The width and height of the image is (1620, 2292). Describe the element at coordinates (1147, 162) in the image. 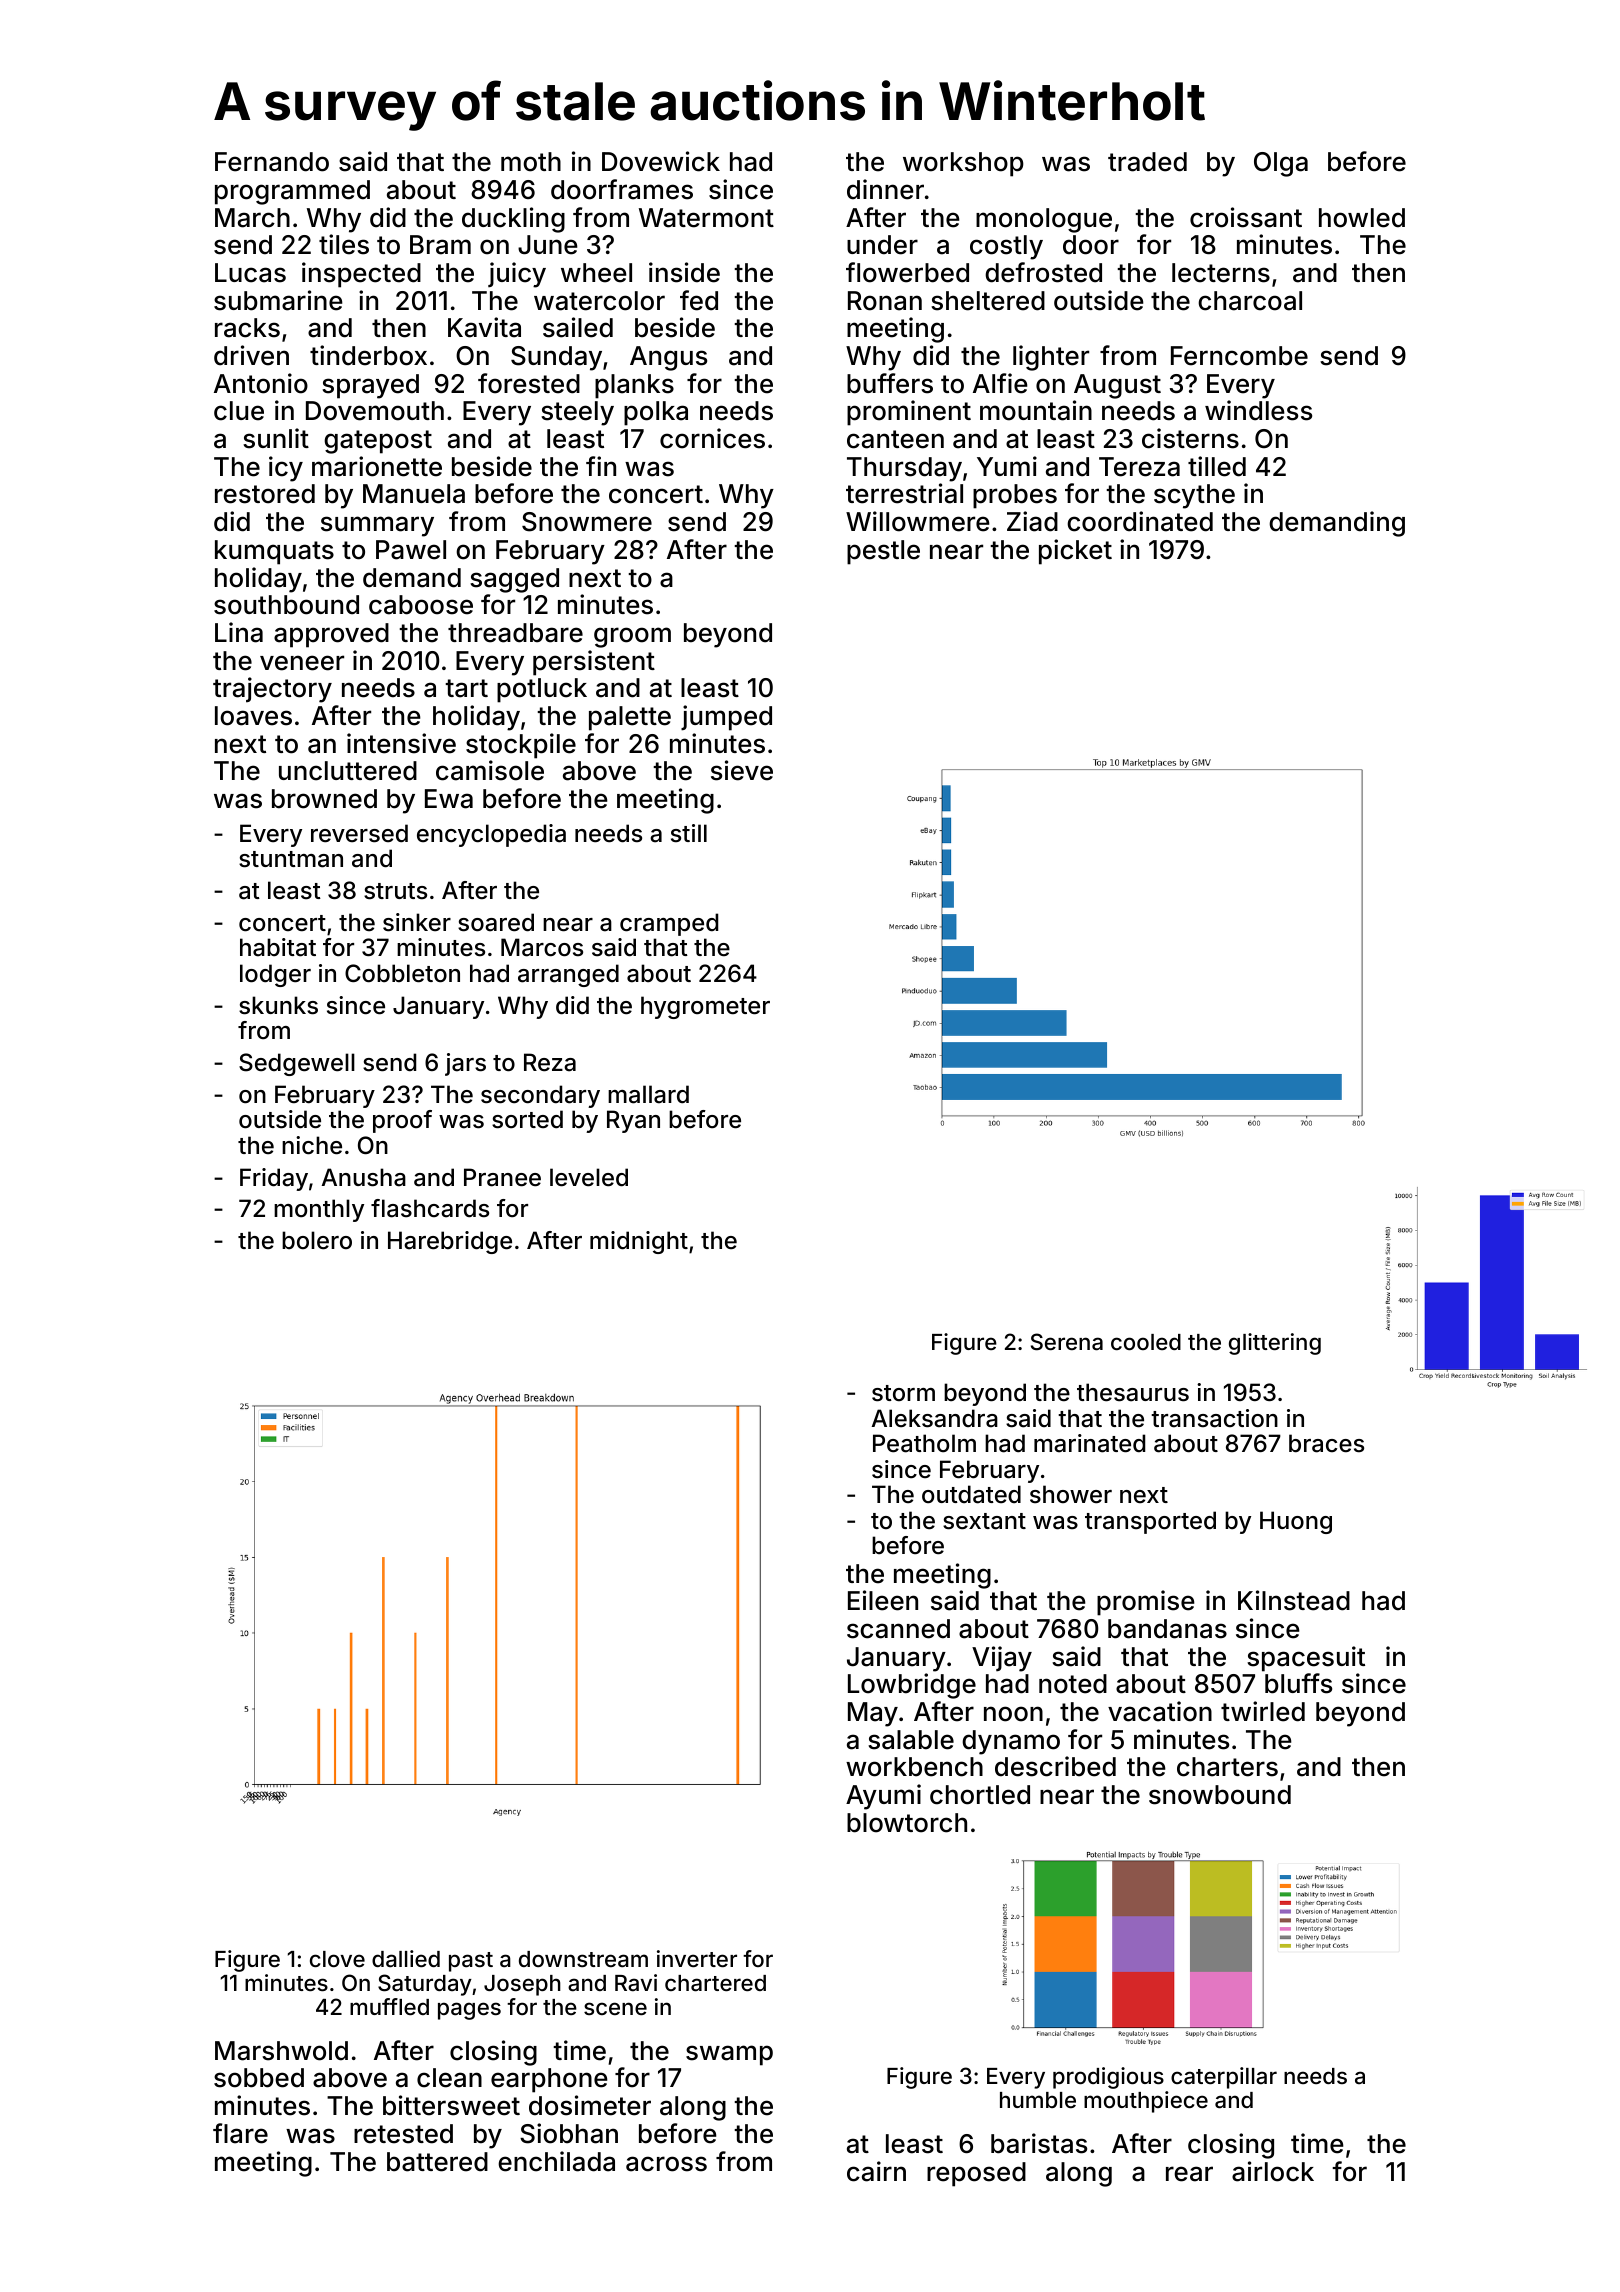

I see `traded` at that location.
